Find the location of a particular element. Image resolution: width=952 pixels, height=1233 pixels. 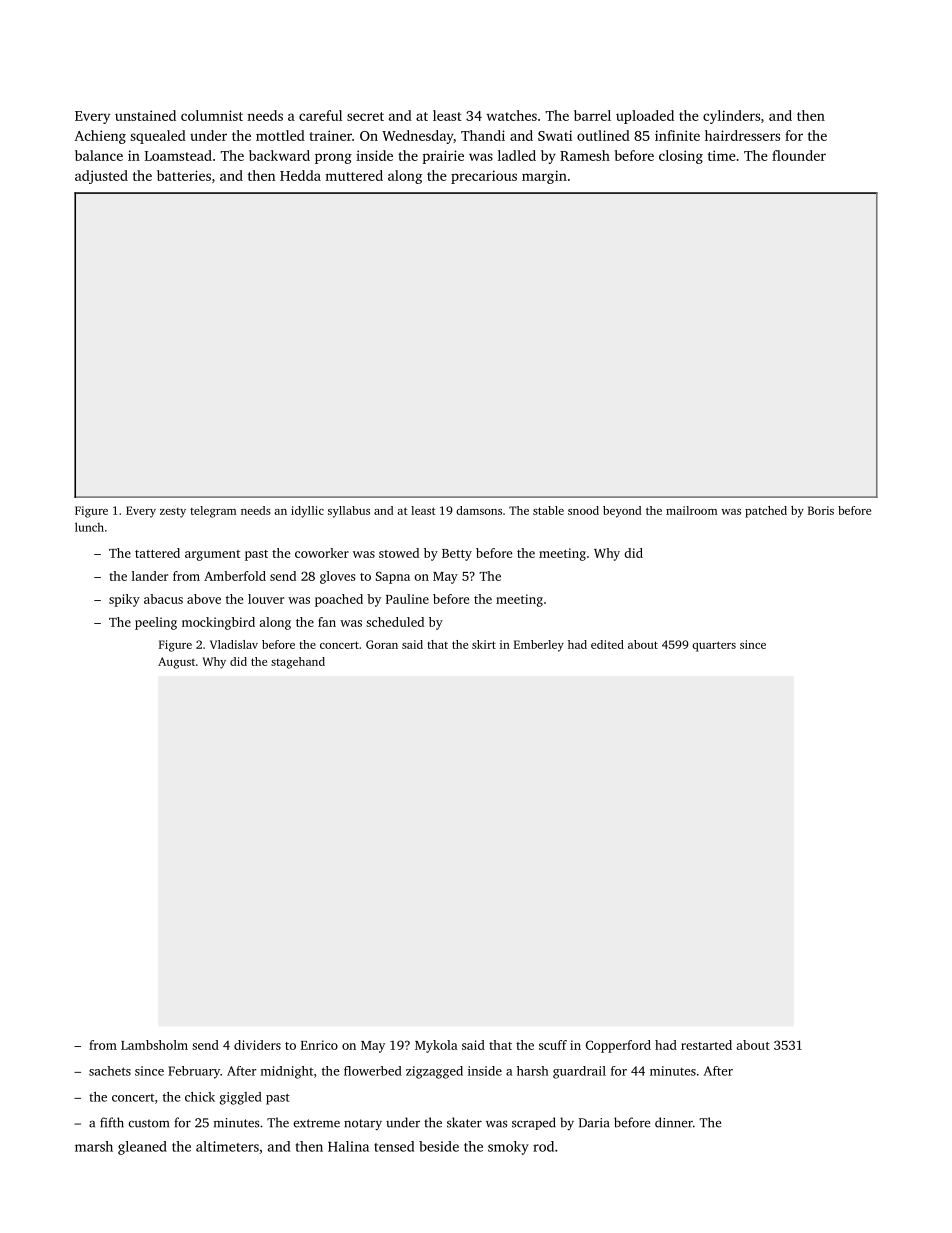

Goran is located at coordinates (382, 644).
